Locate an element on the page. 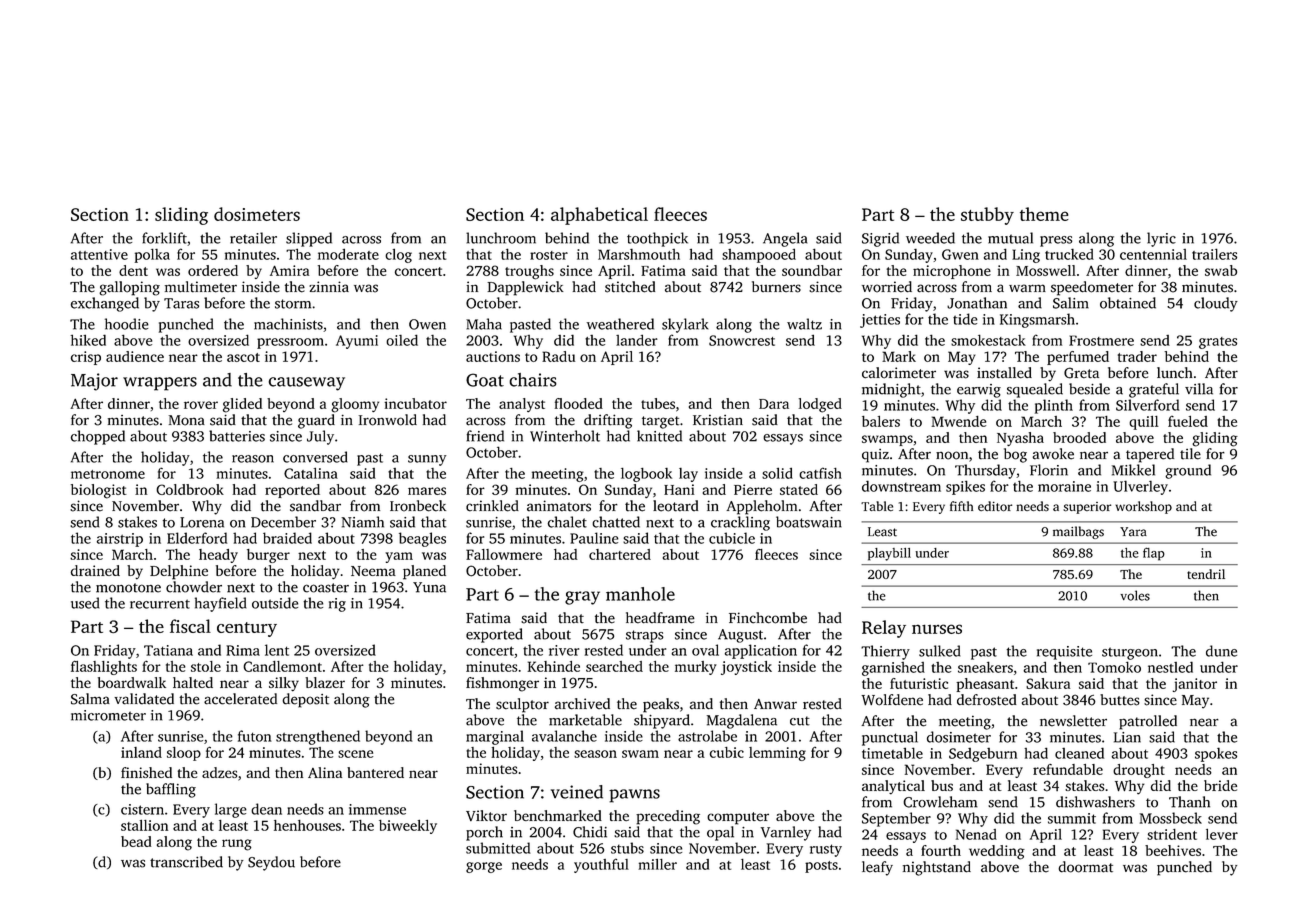 The height and width of the page is (924, 1308). dune is located at coordinates (1221, 651).
